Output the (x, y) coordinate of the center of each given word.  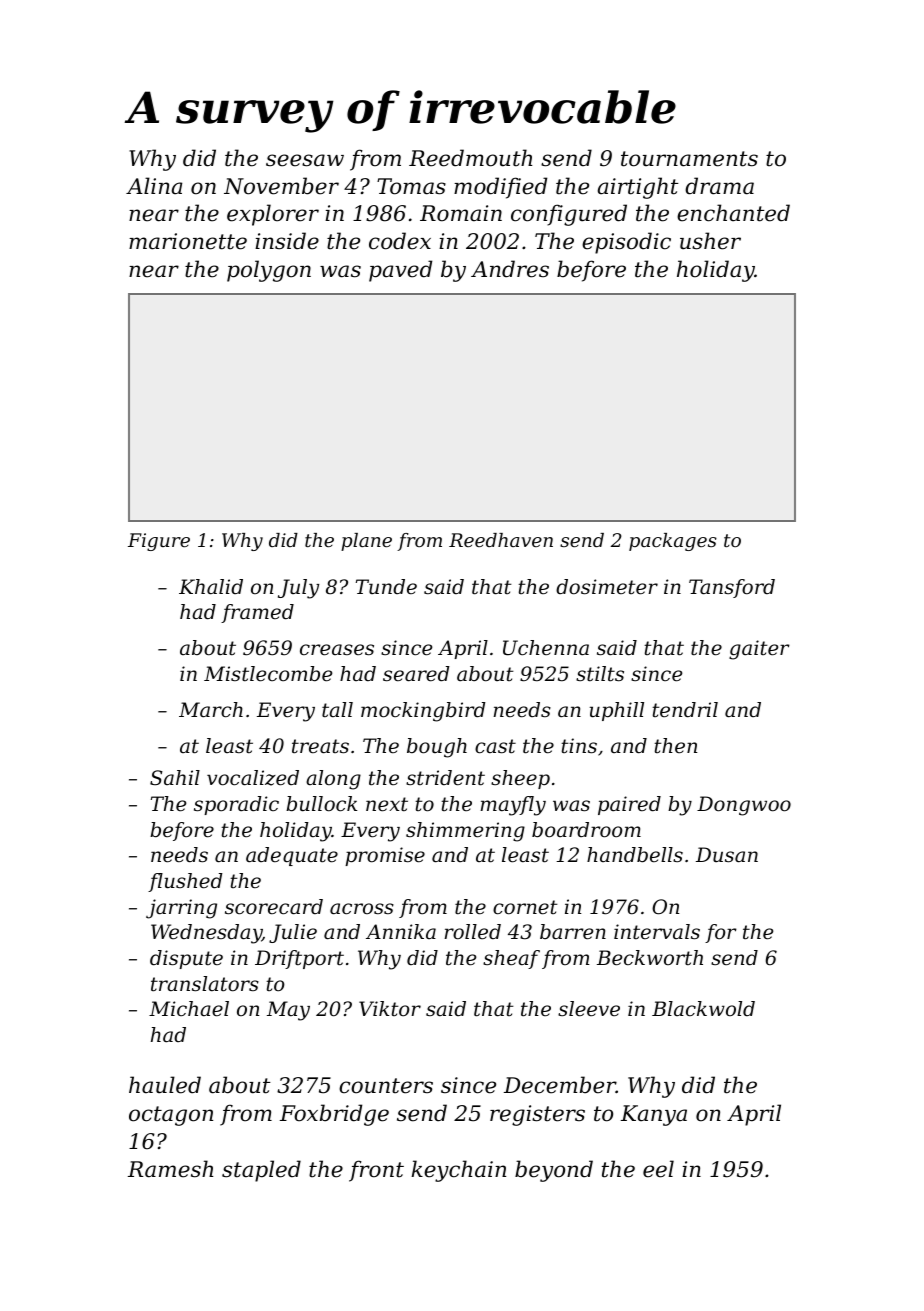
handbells (635, 855)
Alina (154, 186)
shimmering (465, 832)
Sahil (175, 778)
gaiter (759, 650)
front (376, 1171)
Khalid (211, 587)
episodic (626, 243)
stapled (261, 1171)
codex (400, 241)
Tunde (386, 587)
